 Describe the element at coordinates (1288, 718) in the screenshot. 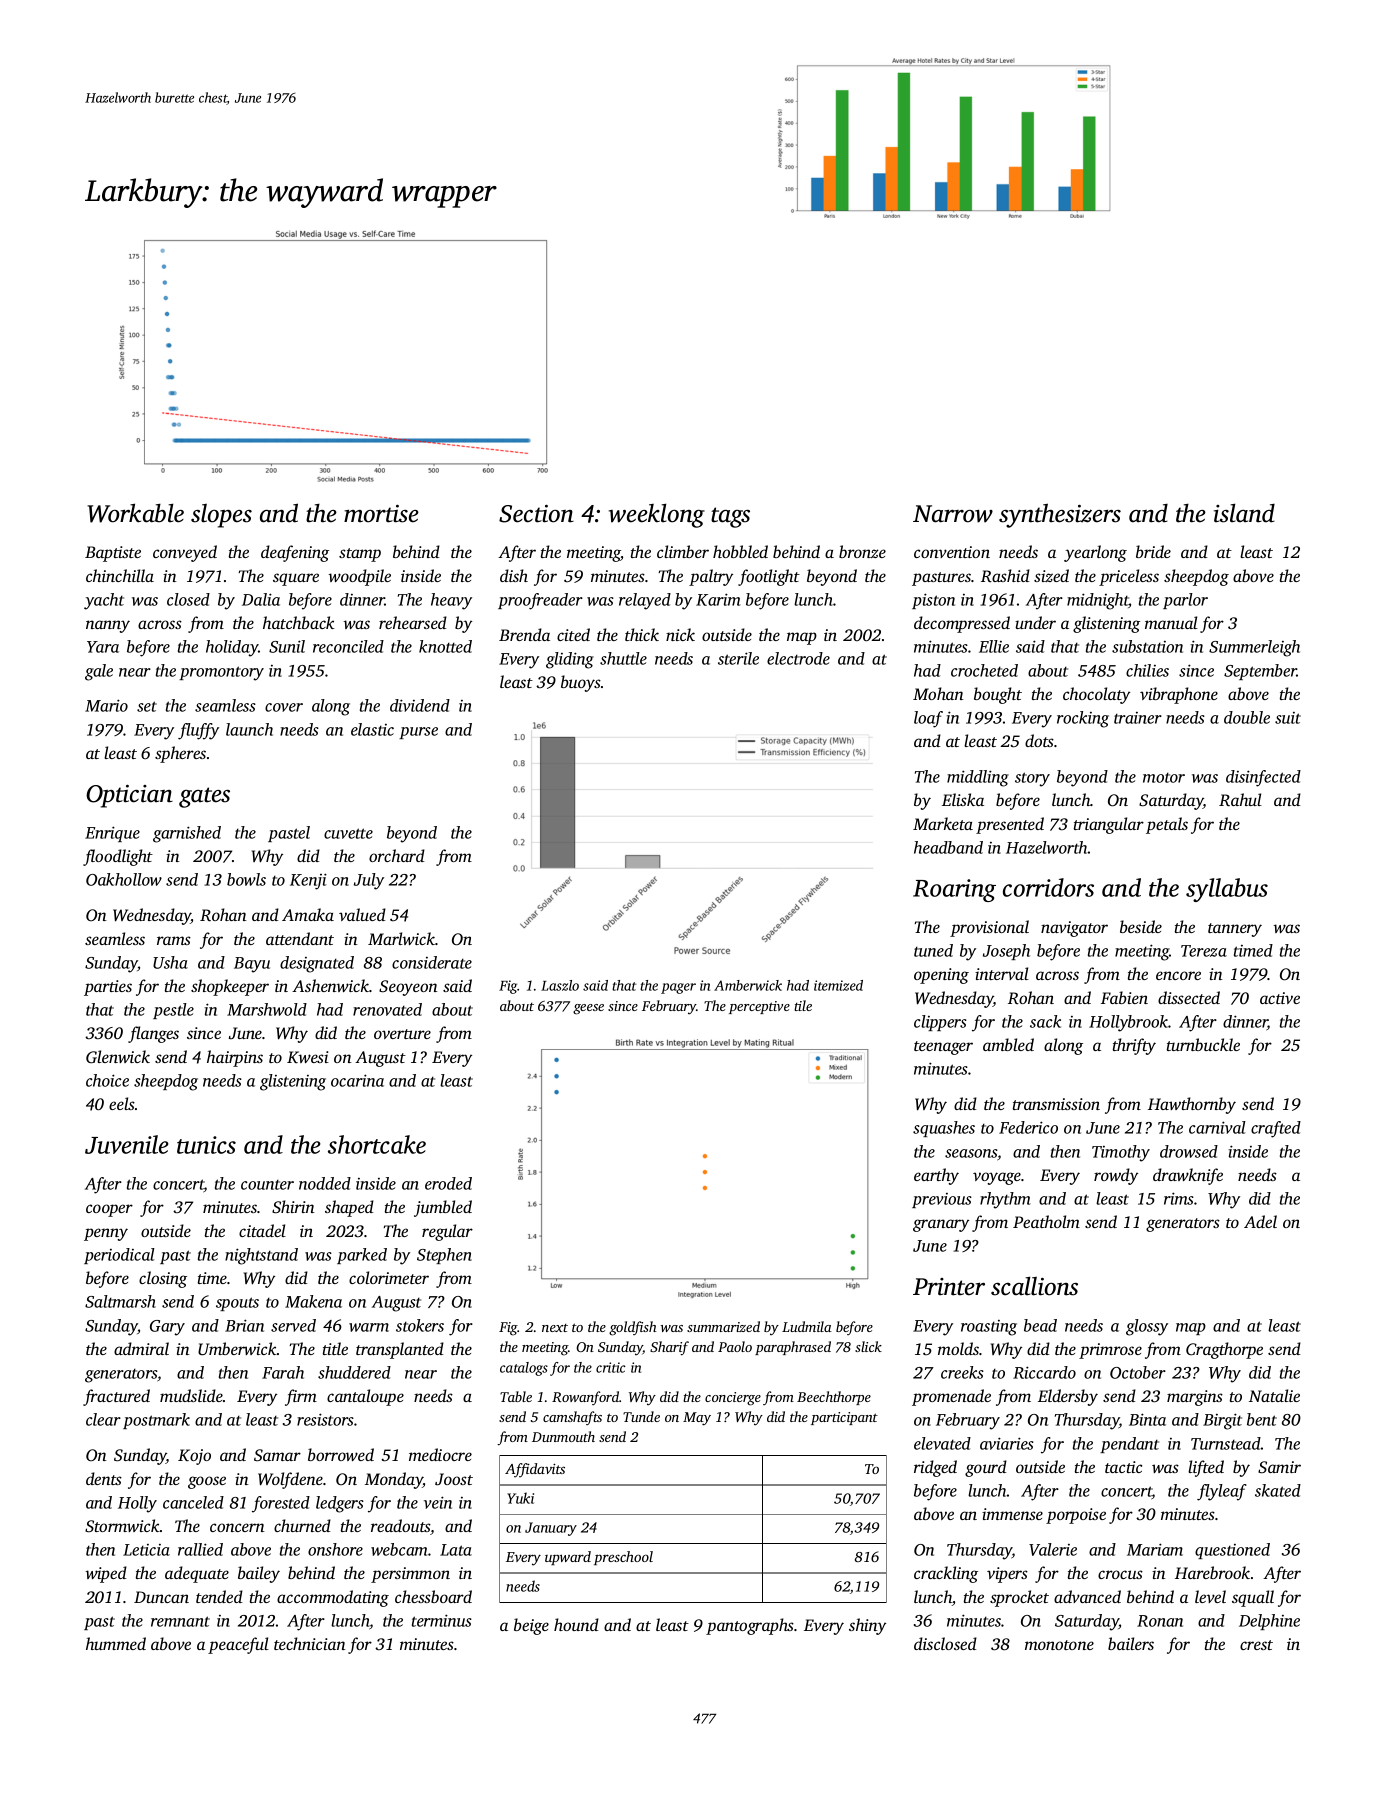

I see `suit` at that location.
